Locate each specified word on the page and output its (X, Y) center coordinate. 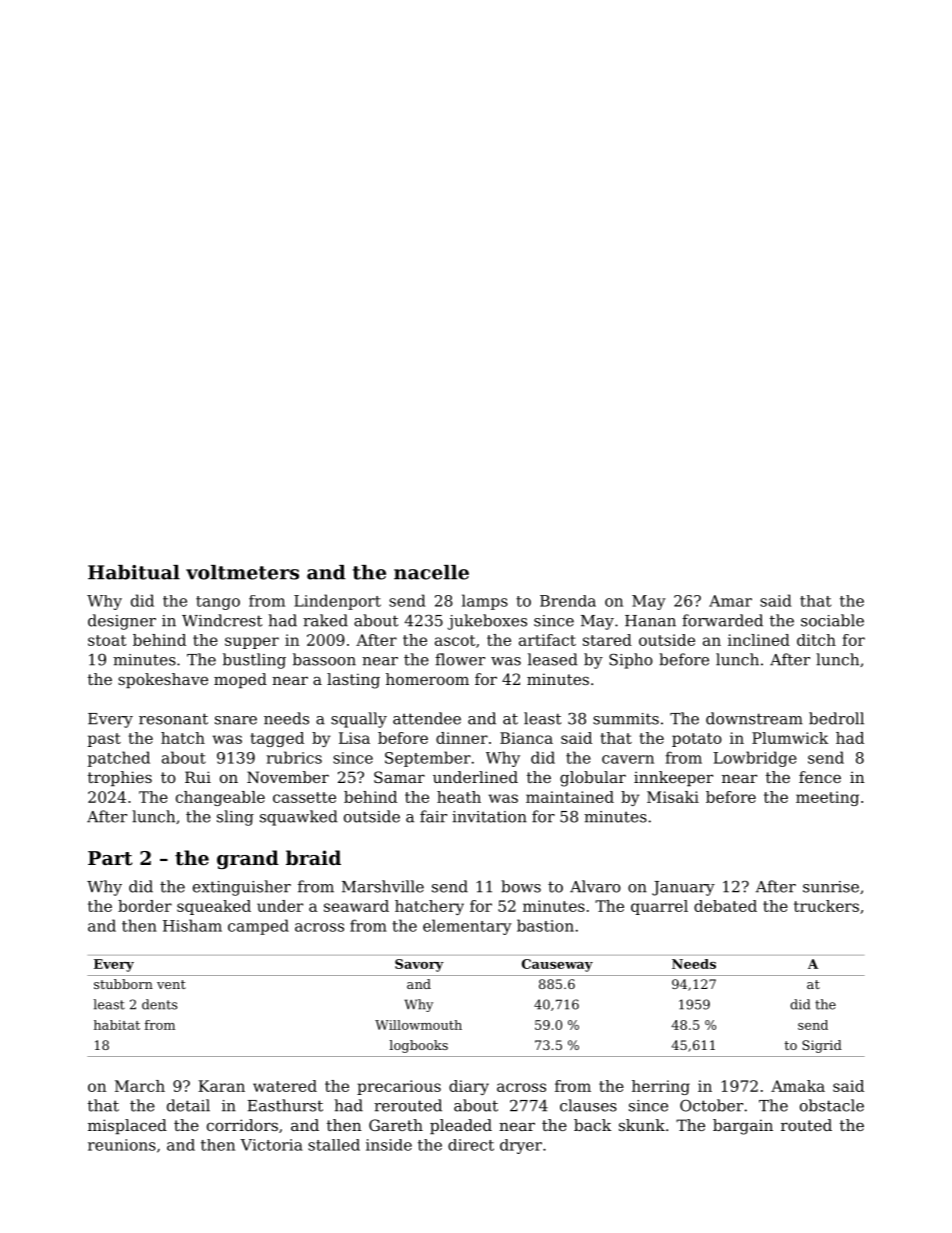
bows (521, 886)
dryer (521, 1146)
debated (725, 906)
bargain (743, 1127)
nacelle (431, 572)
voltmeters (242, 572)
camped (258, 927)
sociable (832, 620)
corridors (242, 1125)
